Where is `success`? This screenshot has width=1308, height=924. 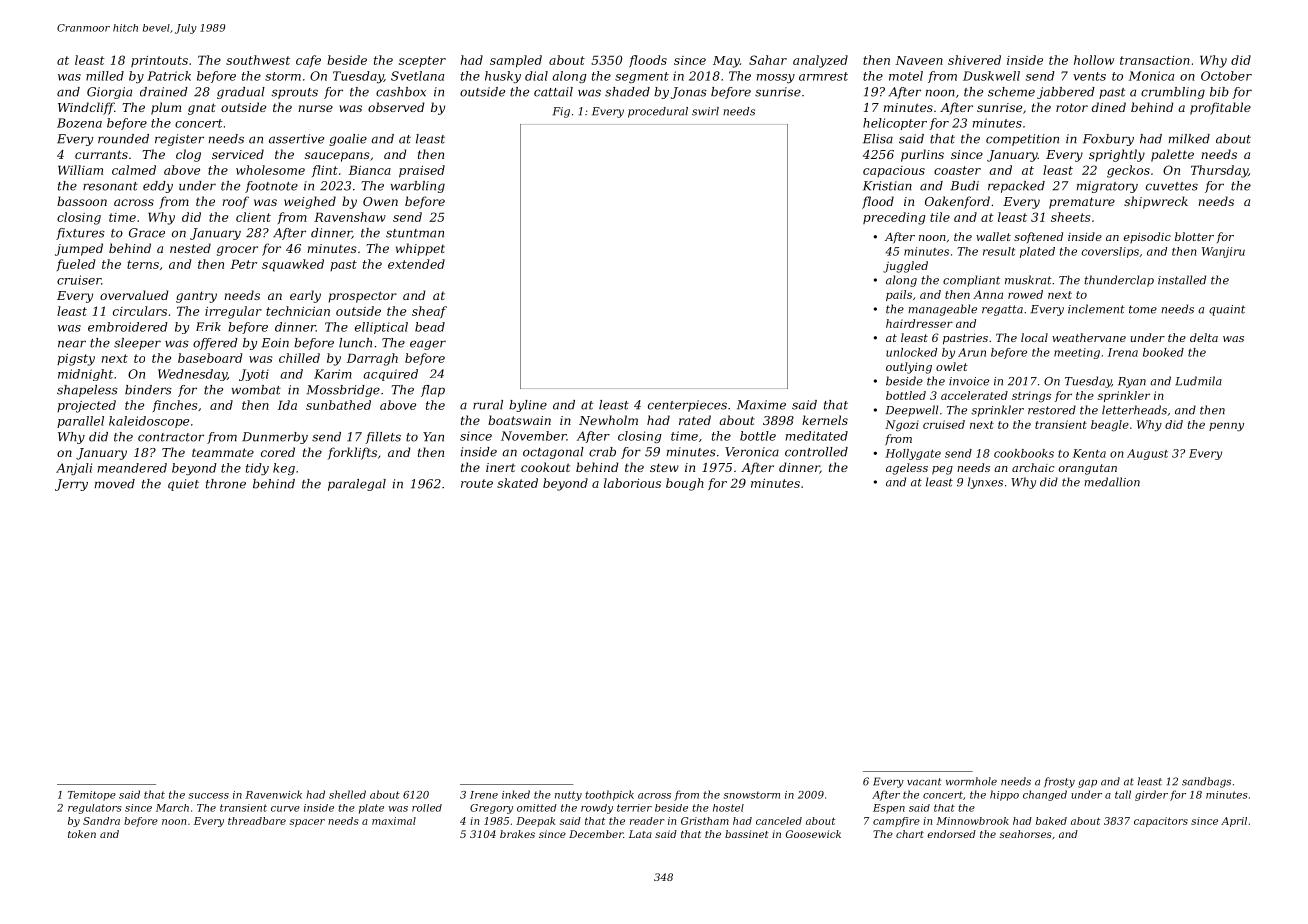
success is located at coordinates (208, 796).
